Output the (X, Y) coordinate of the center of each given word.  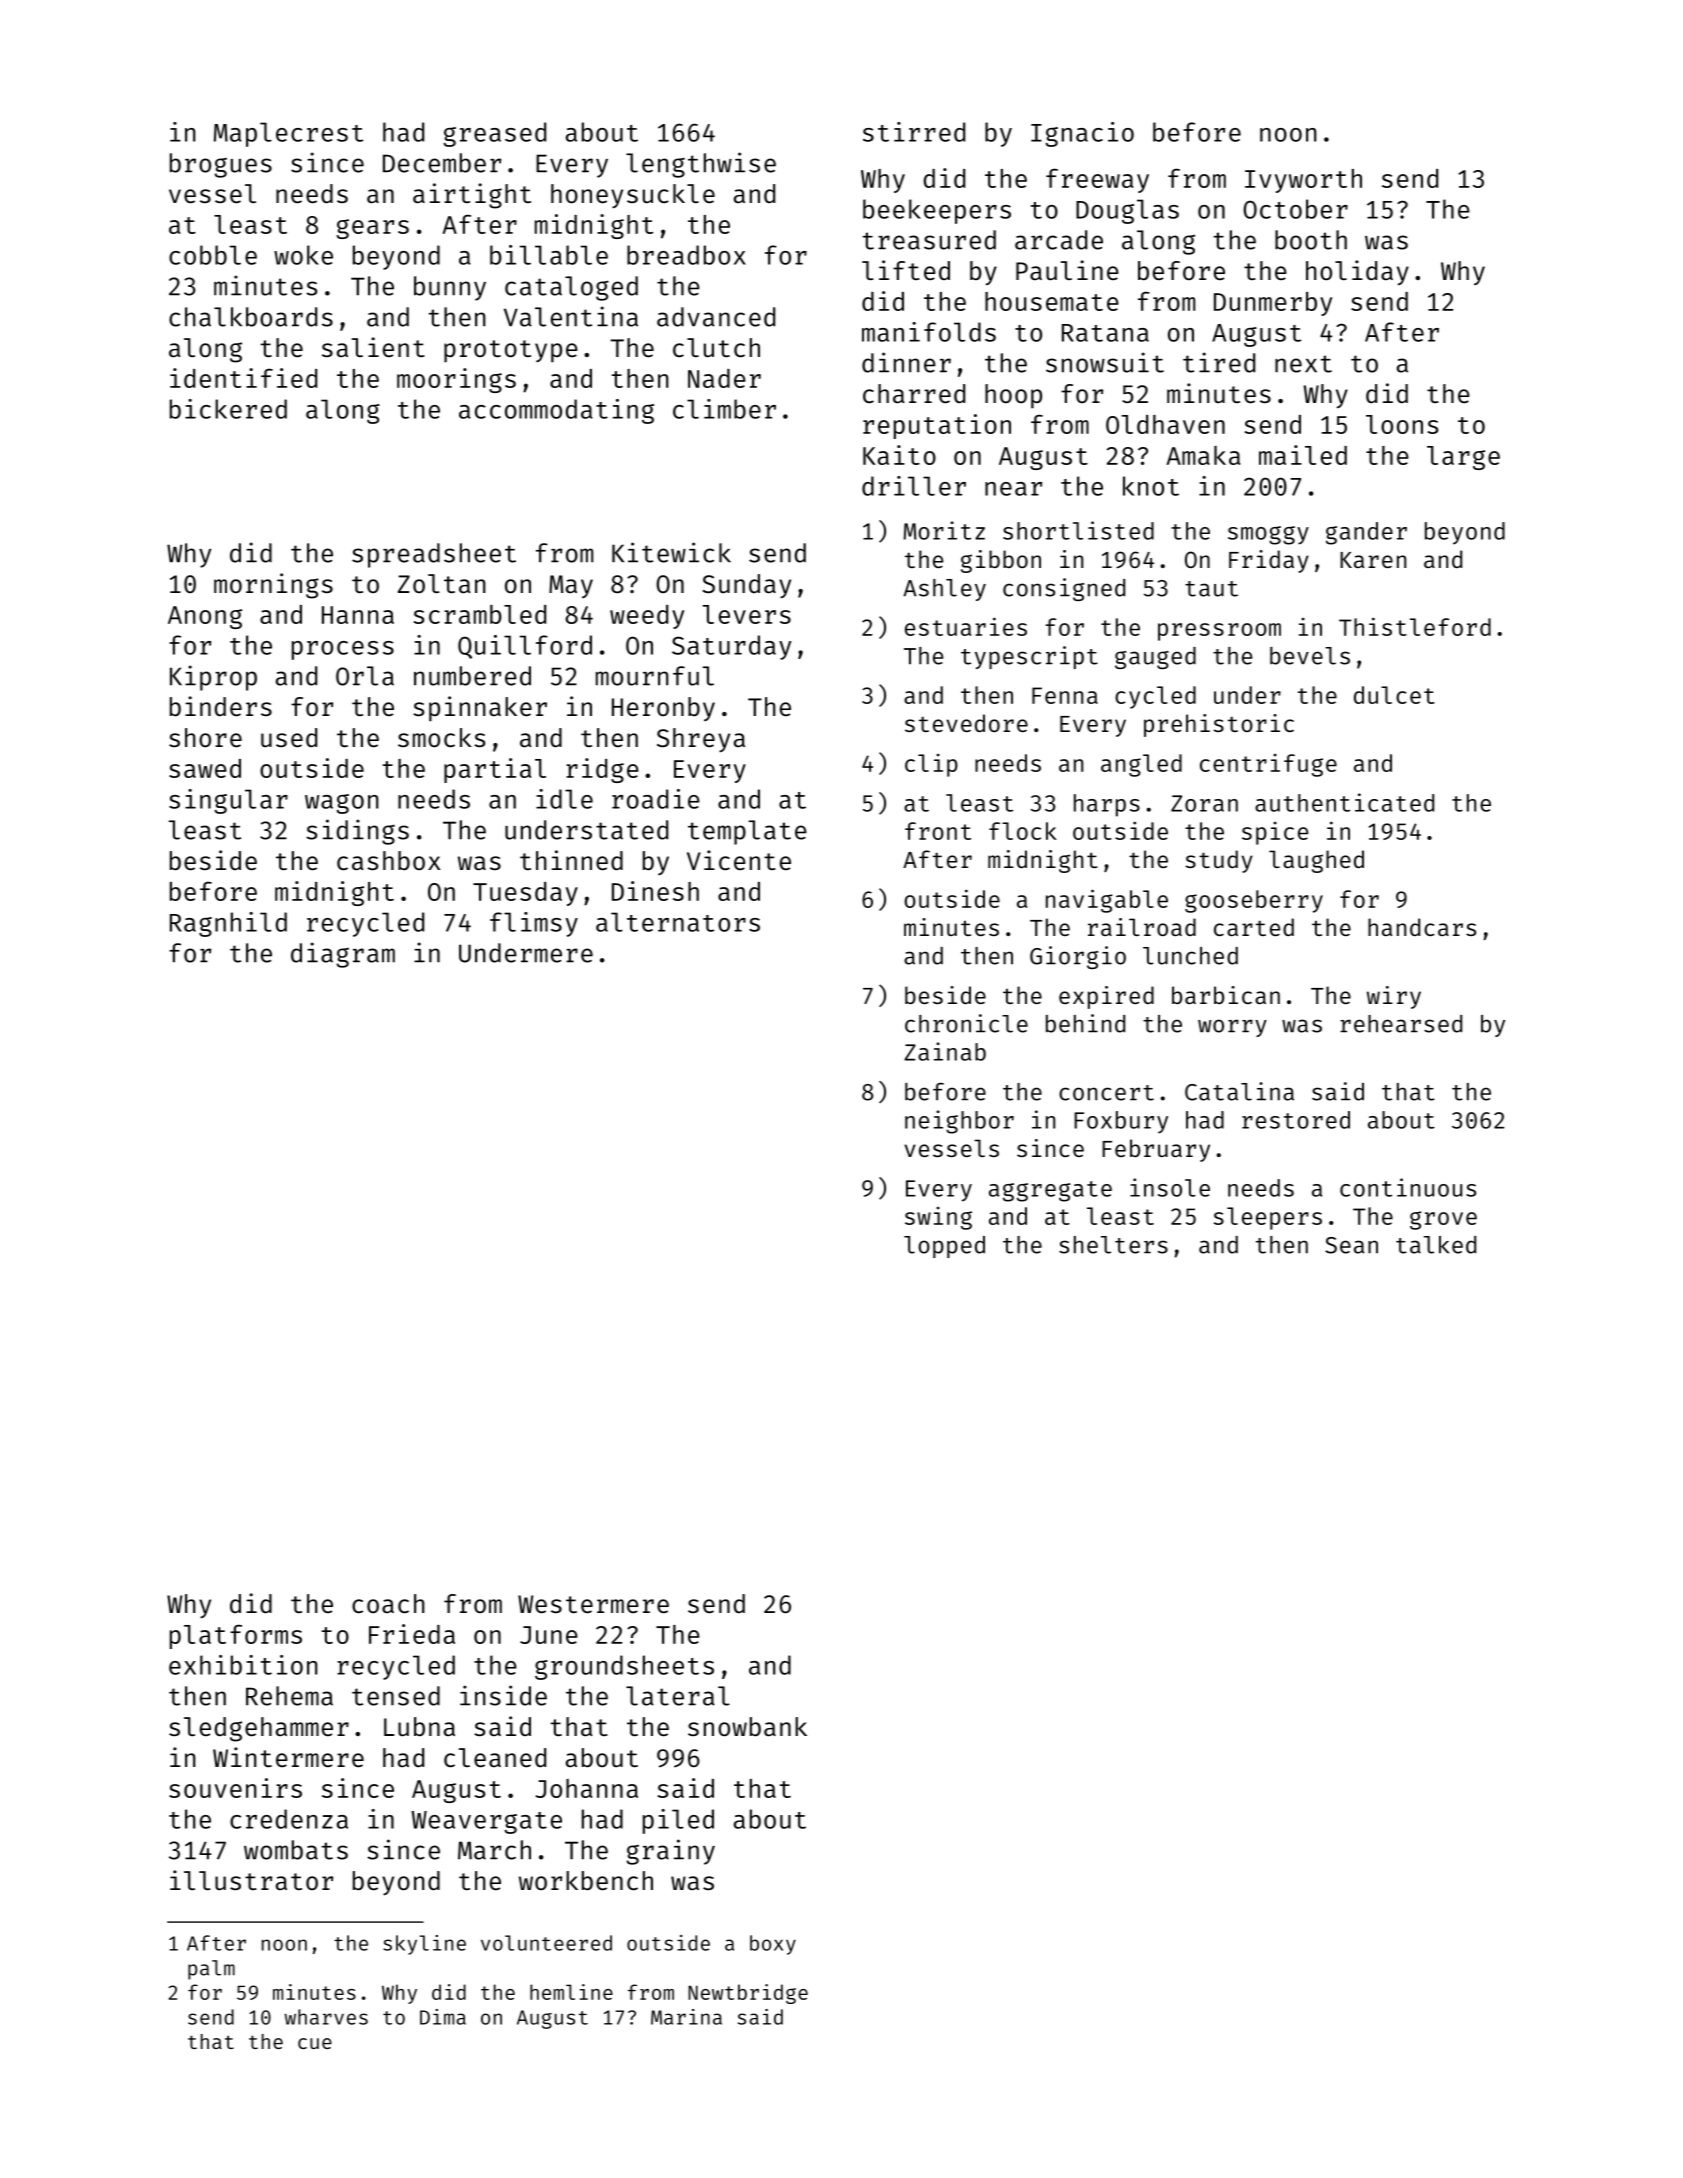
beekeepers (937, 211)
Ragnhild (228, 924)
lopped (944, 1247)
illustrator (251, 1880)
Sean (1351, 1245)
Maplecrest (288, 134)
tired (1219, 362)
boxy (773, 1945)
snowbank (747, 1727)
